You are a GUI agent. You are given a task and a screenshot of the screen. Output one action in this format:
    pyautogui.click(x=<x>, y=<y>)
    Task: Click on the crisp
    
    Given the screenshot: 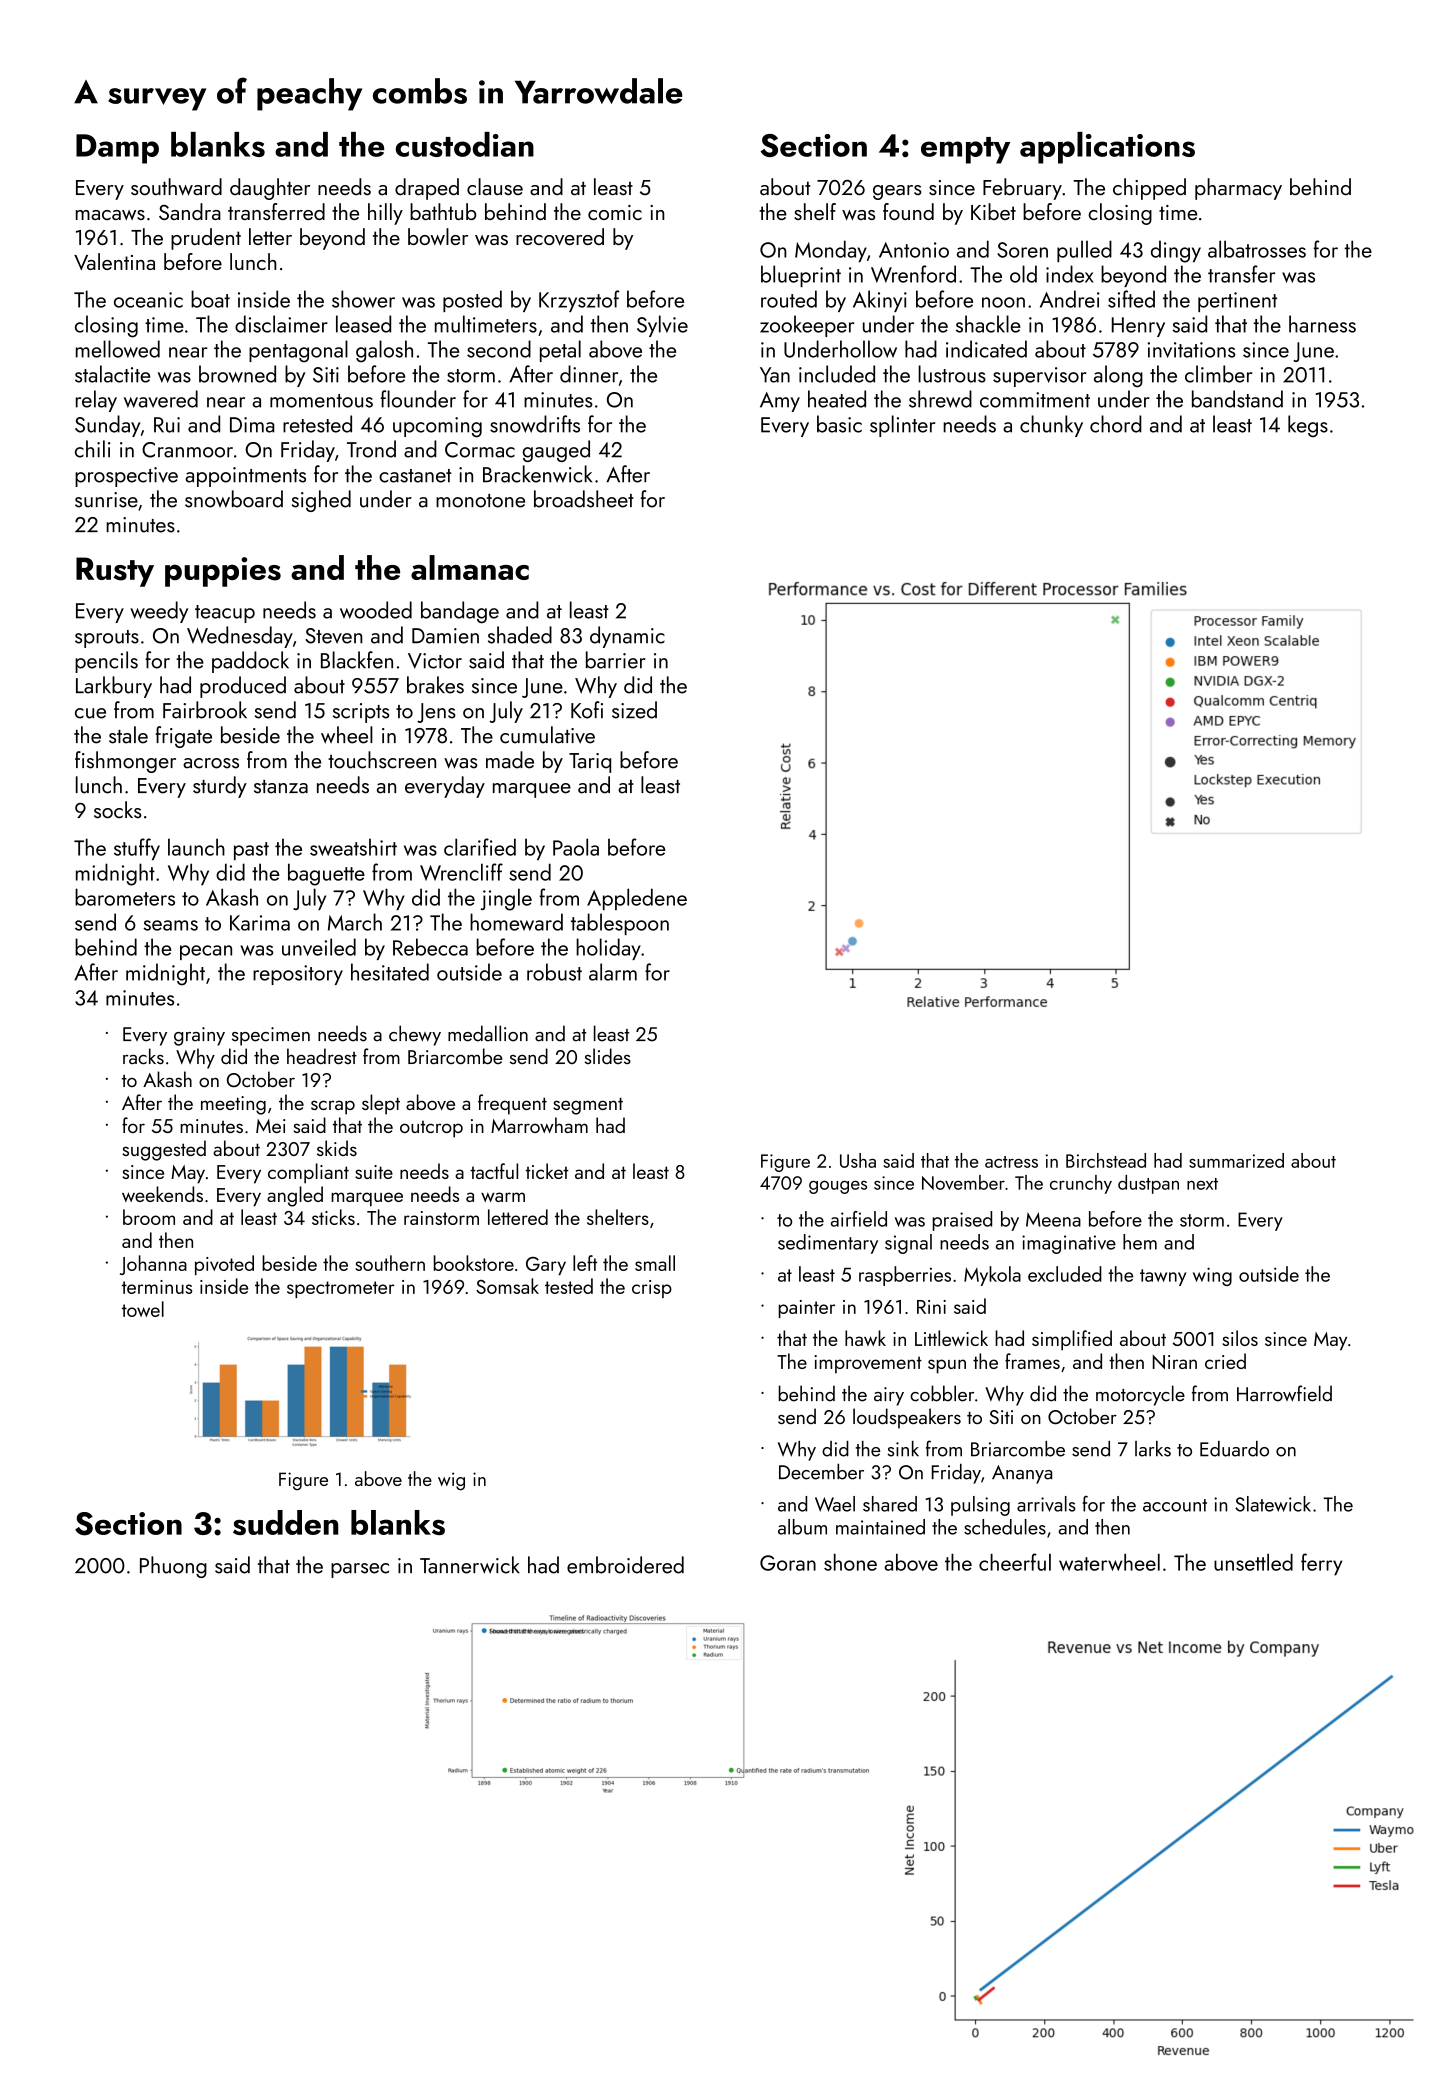 What is the action you would take?
    pyautogui.click(x=652, y=1289)
